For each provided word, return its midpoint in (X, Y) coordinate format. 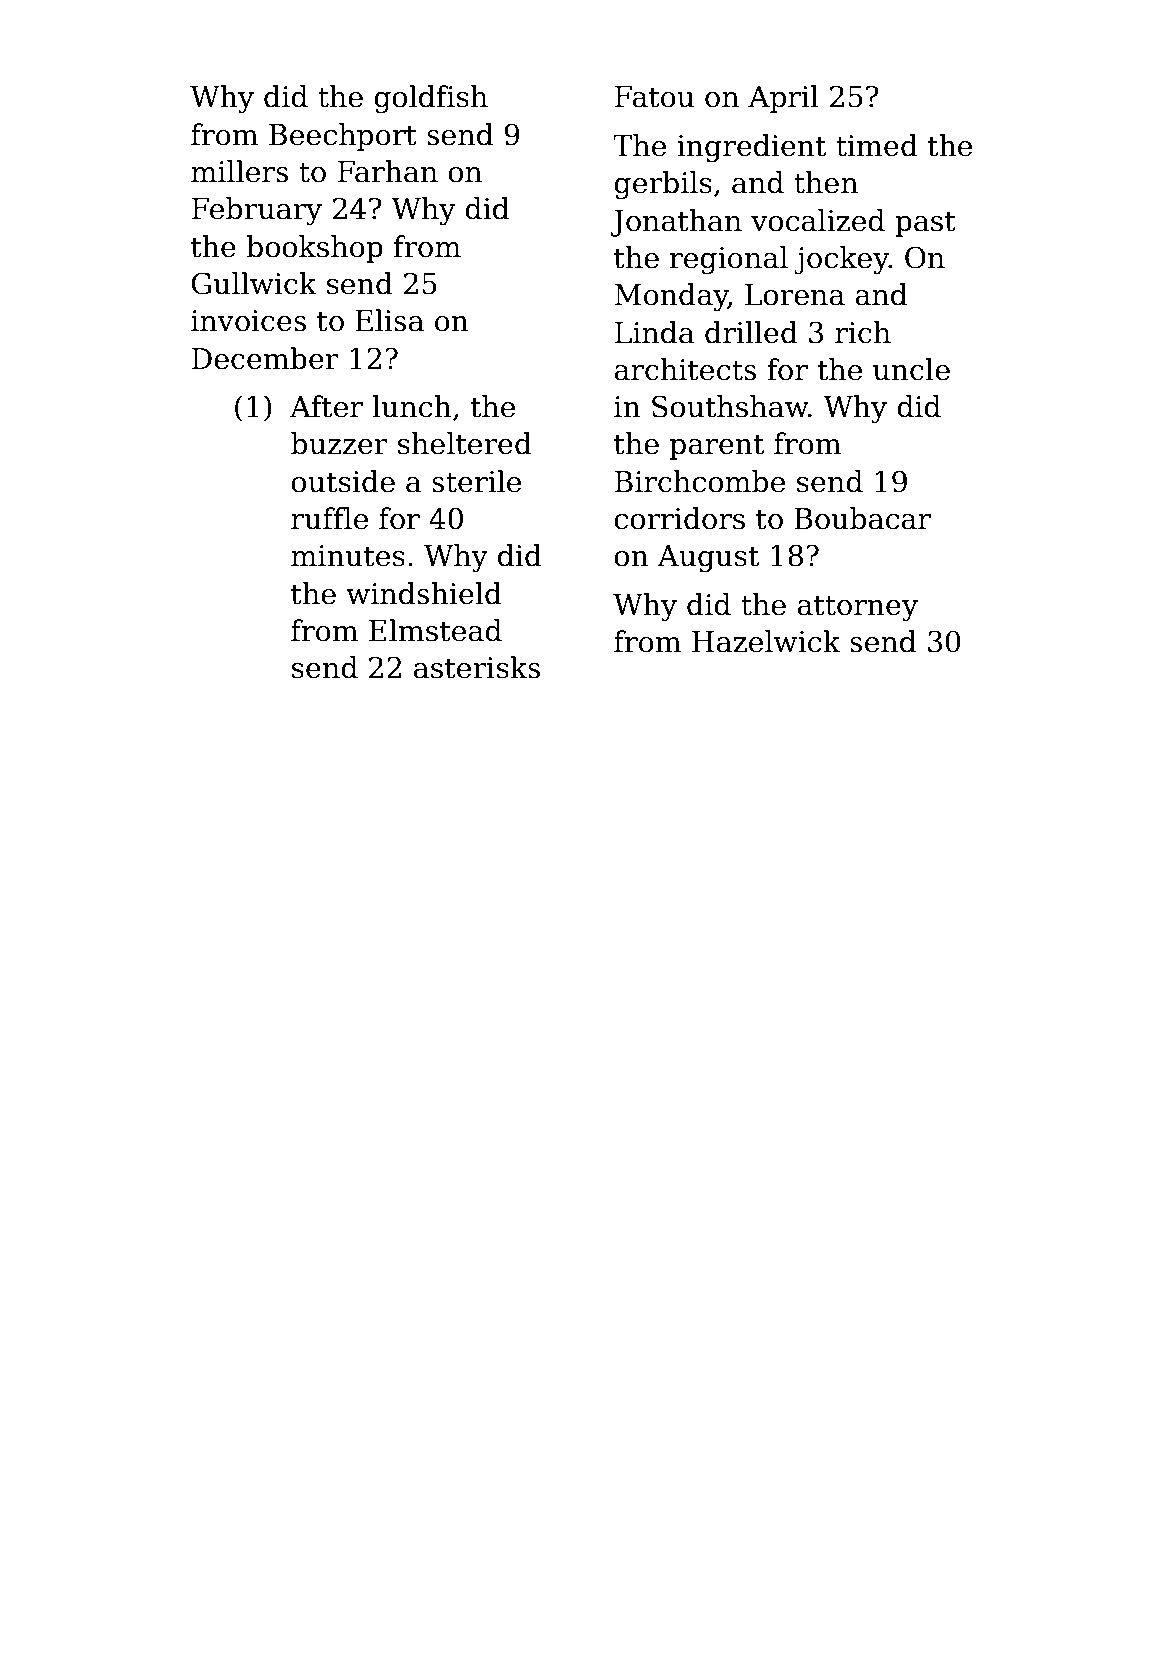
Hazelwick (766, 641)
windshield (424, 593)
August (708, 558)
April (783, 99)
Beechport (343, 137)
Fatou (654, 97)
